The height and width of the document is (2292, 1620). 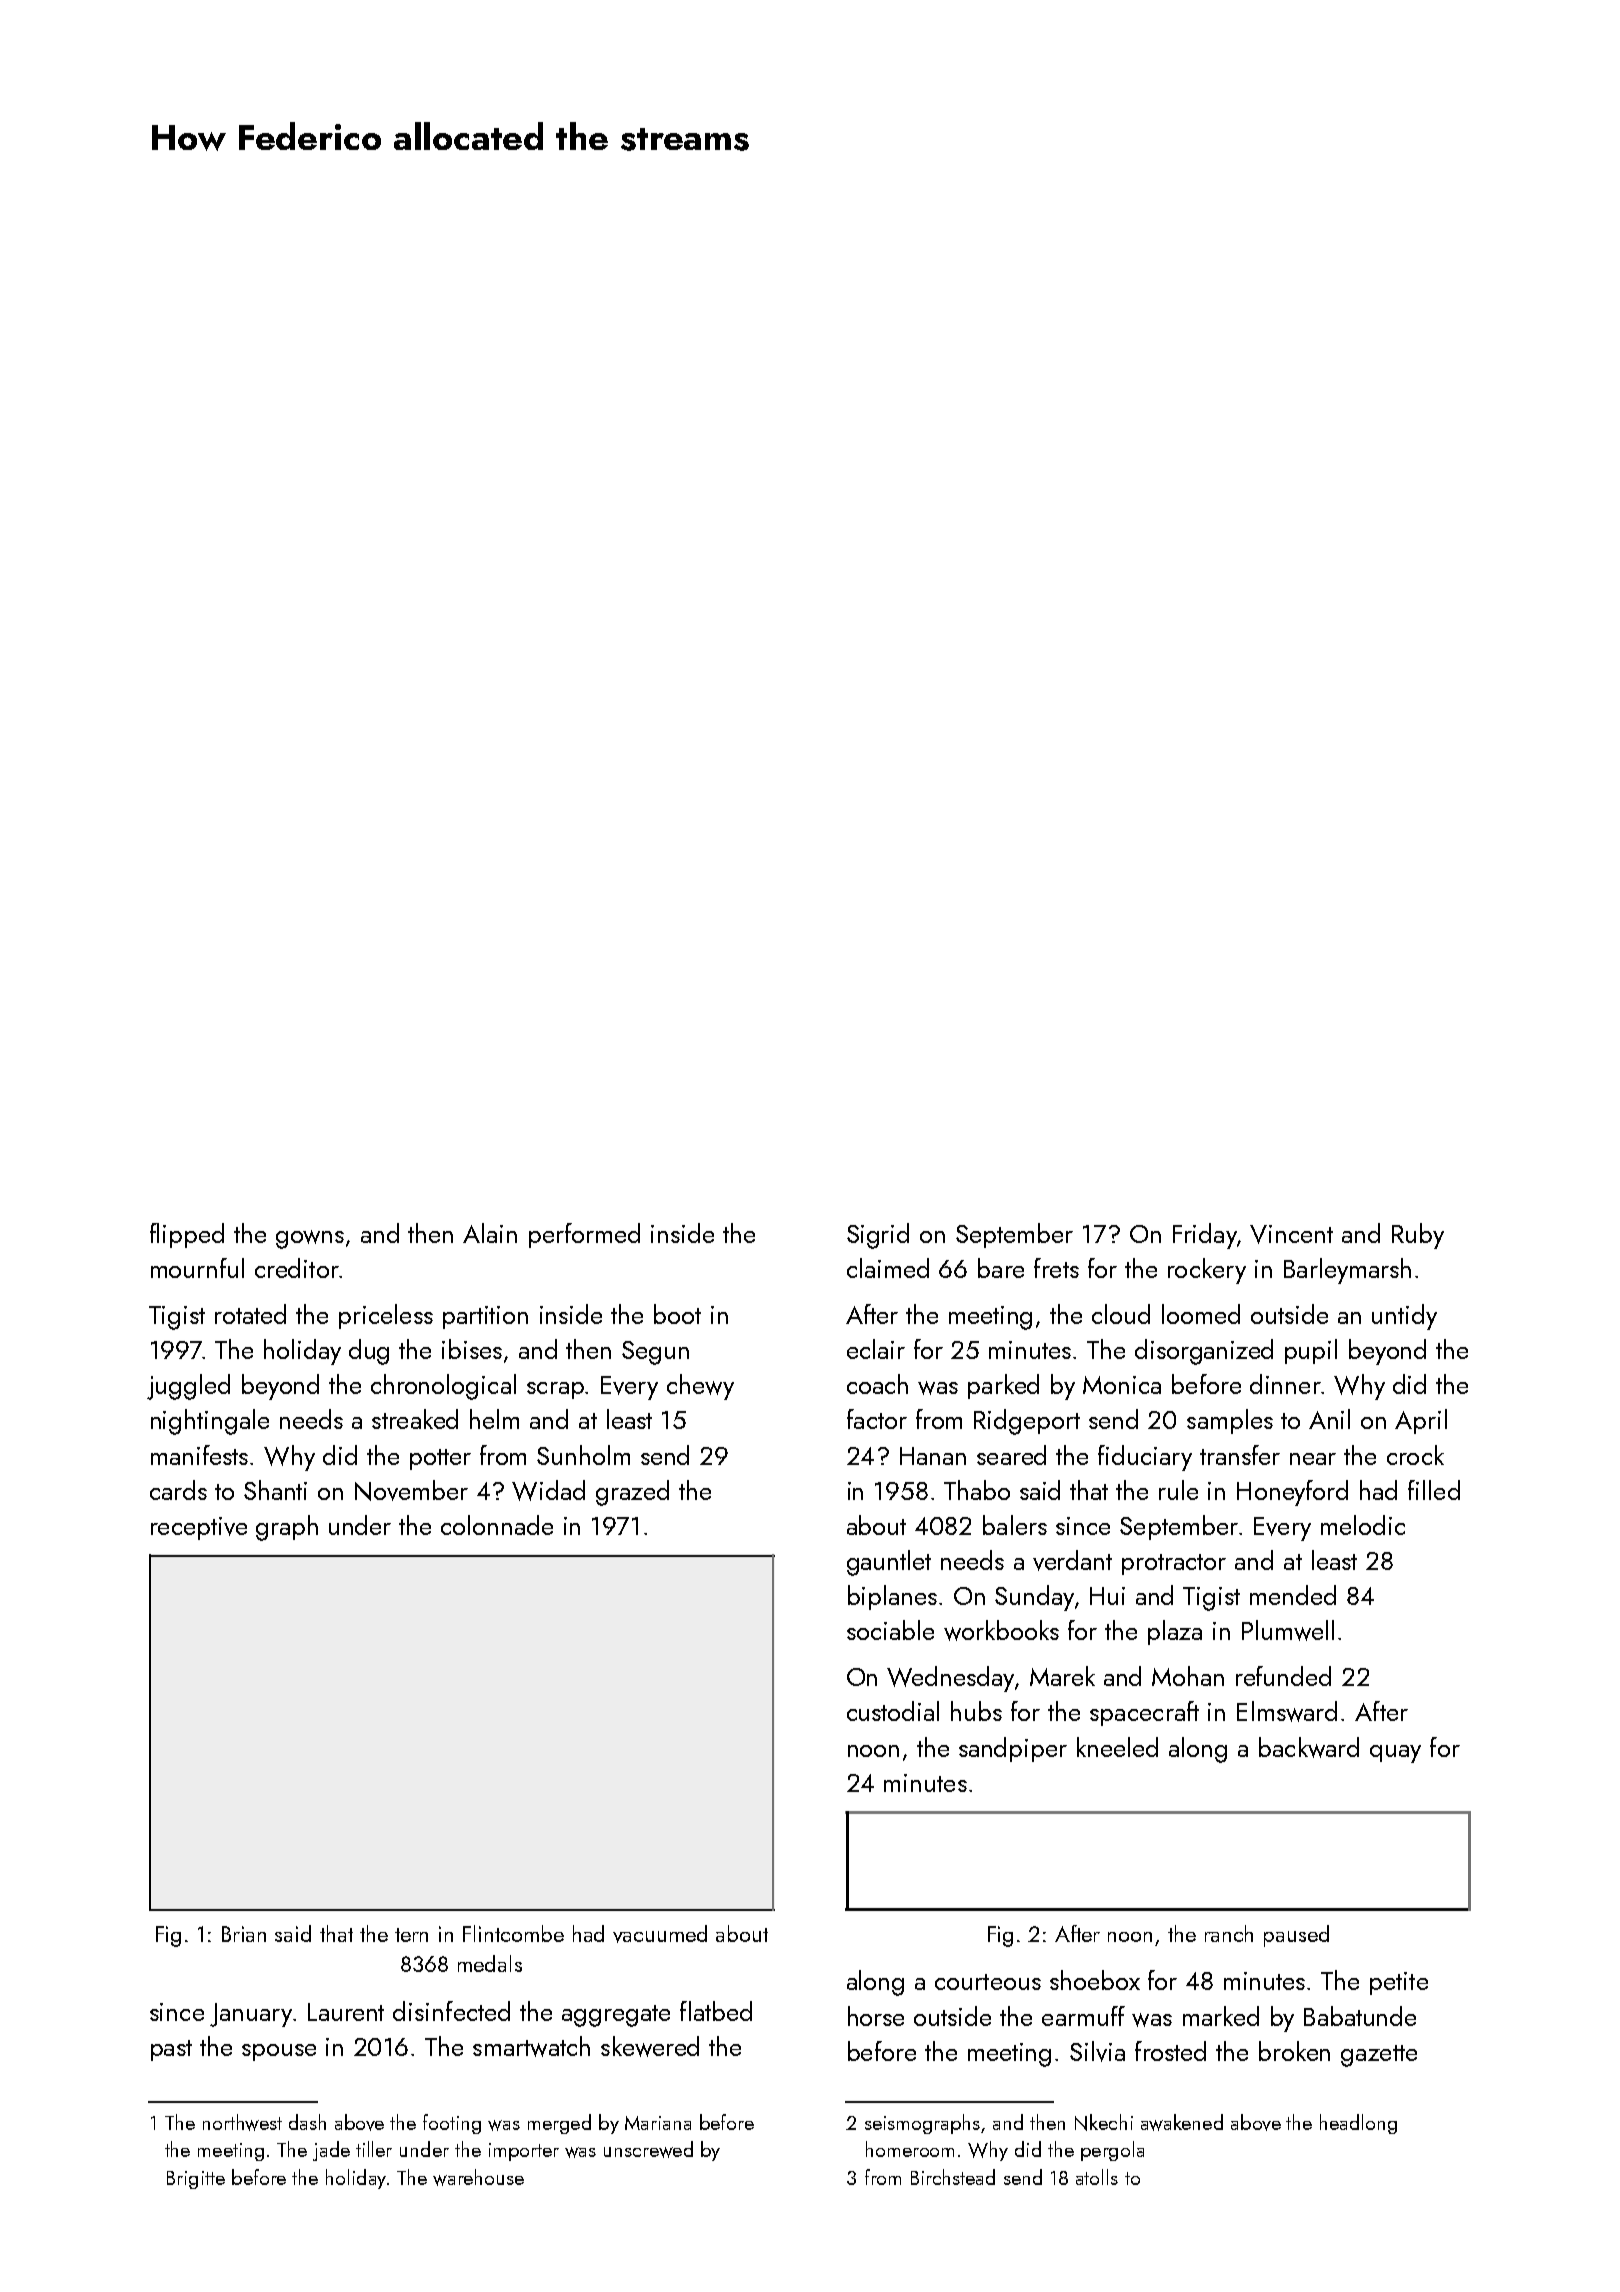 I want to click on past, so click(x=171, y=2050).
